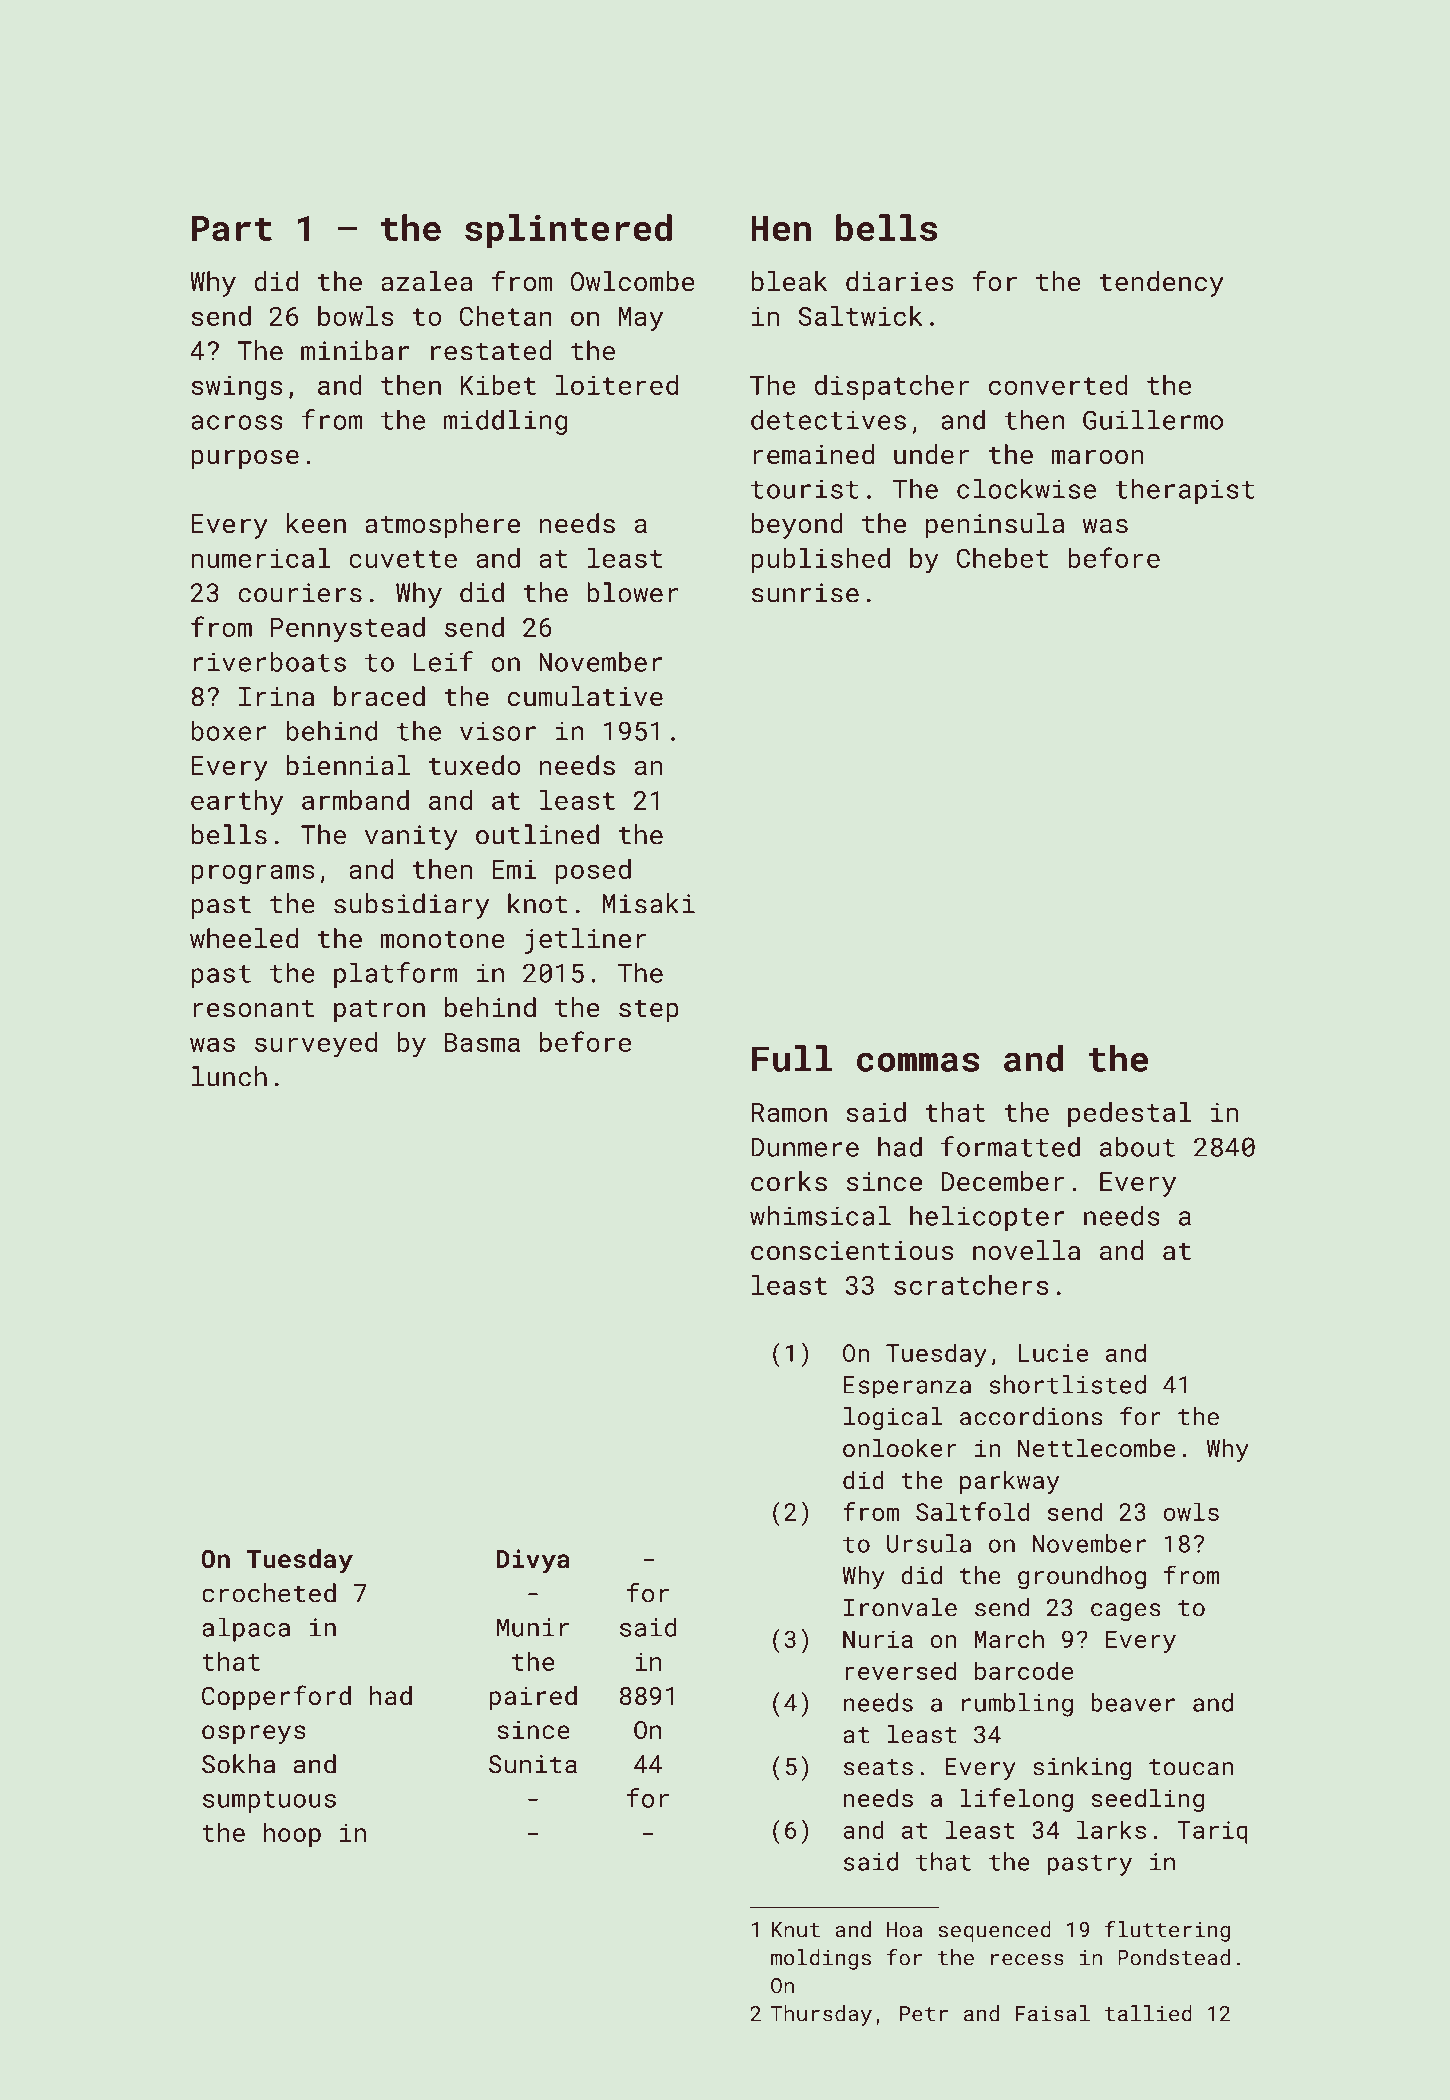 This page has width=1450, height=2100. Describe the element at coordinates (789, 281) in the page. I see `bleak` at that location.
